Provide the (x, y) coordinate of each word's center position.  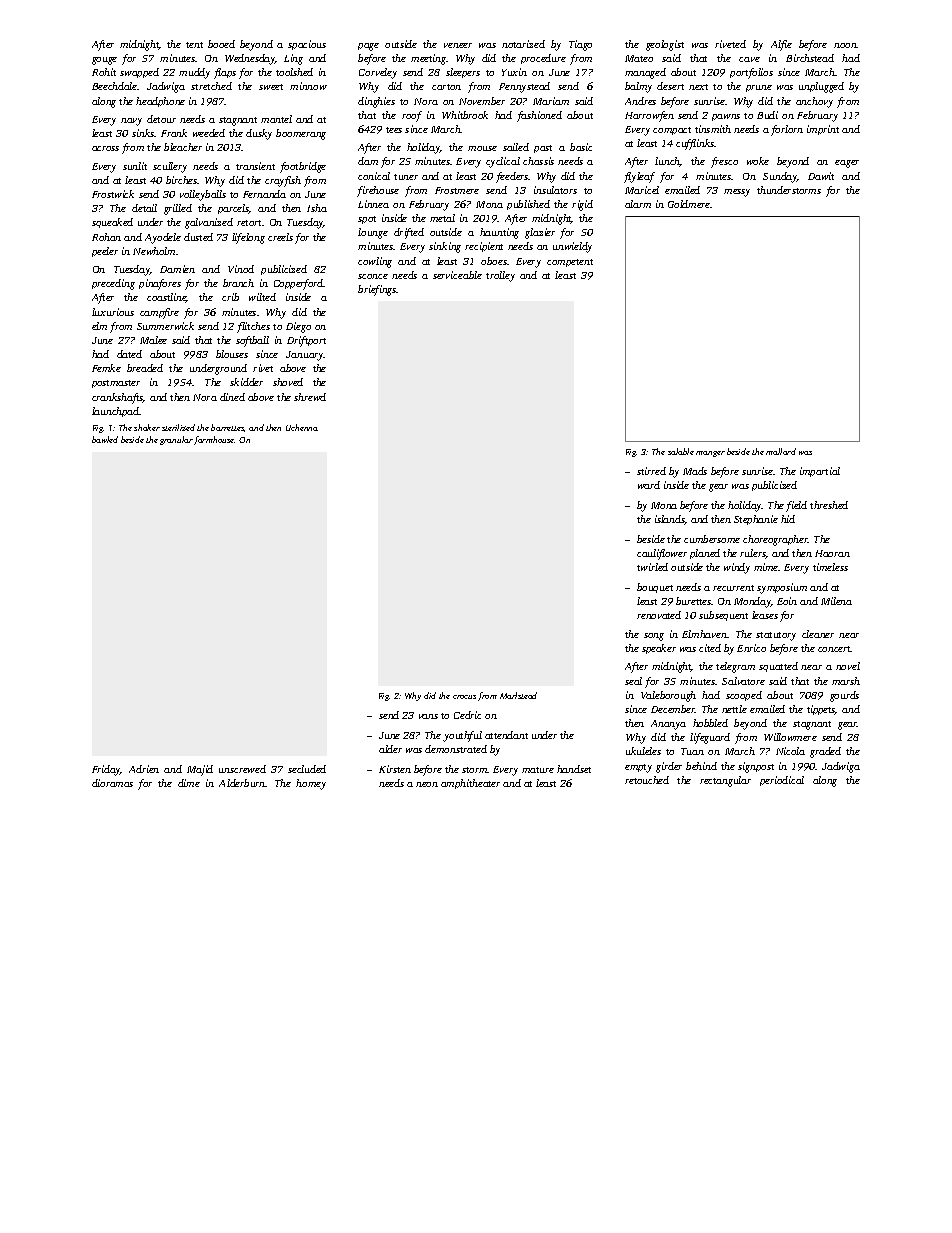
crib (230, 297)
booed (221, 44)
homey (311, 784)
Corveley (378, 73)
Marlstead (518, 695)
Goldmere (689, 204)
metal (442, 218)
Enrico (751, 648)
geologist (665, 45)
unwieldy (572, 247)
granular (176, 440)
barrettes (227, 427)
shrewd (310, 397)
